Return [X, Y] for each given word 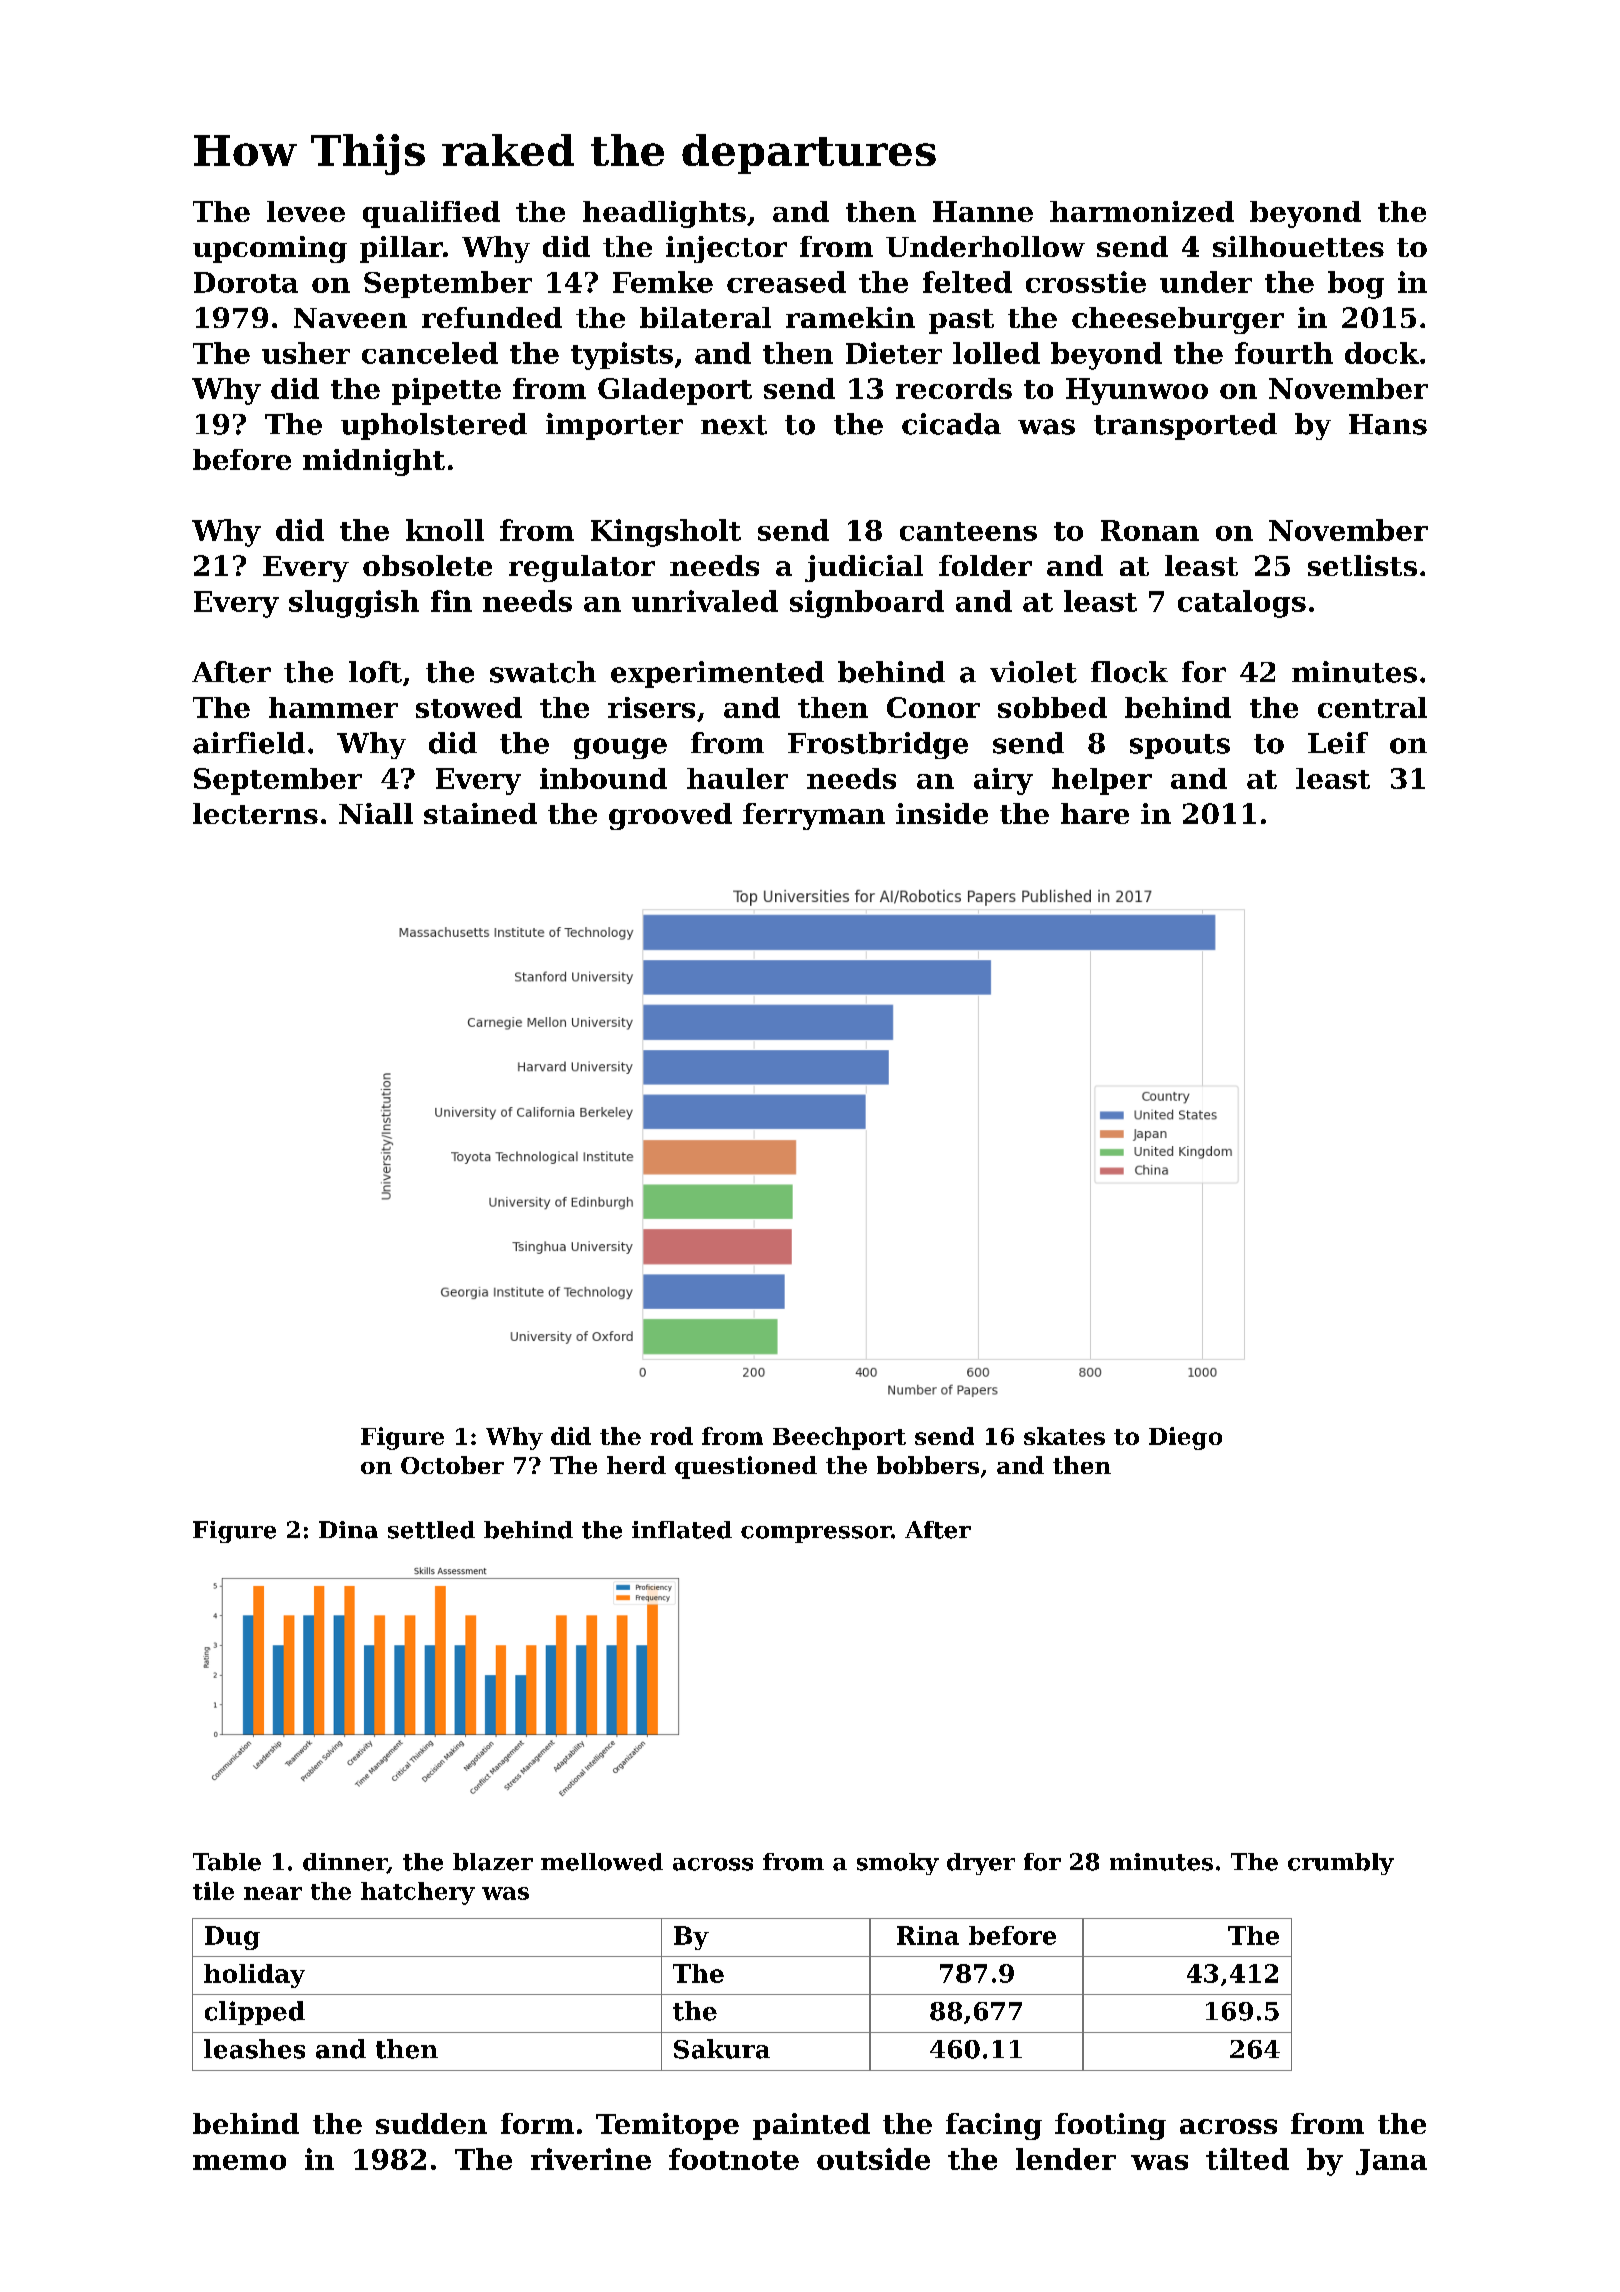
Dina [348, 1530]
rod [671, 1436]
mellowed [602, 1862]
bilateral [705, 317]
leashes [254, 2049]
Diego [1185, 1438]
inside [942, 813]
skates [1064, 1436]
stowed [469, 707]
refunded [492, 317]
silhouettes [1298, 246]
